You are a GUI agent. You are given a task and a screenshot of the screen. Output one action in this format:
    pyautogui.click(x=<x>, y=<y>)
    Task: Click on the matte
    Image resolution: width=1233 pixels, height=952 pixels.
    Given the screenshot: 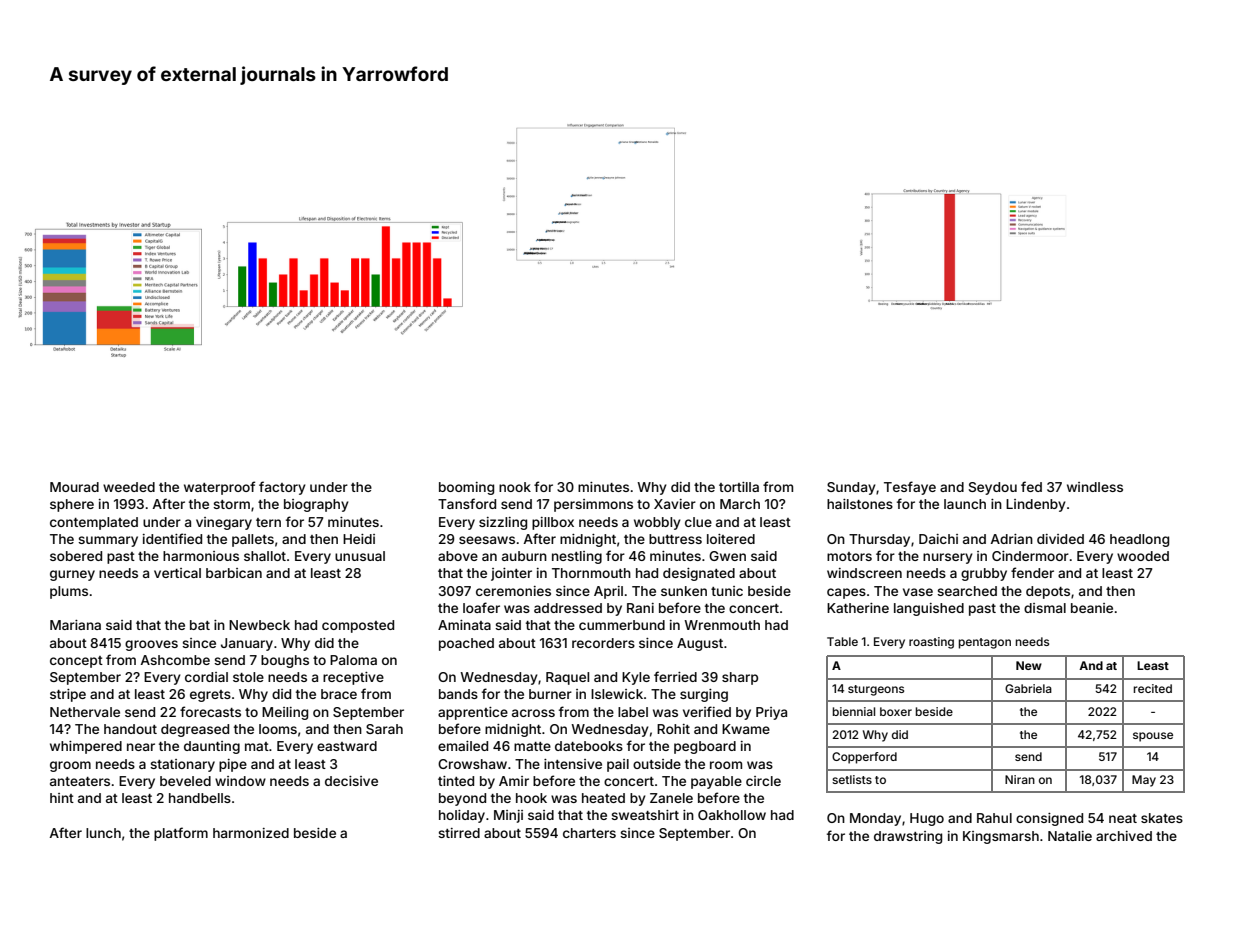 What is the action you would take?
    pyautogui.click(x=532, y=746)
